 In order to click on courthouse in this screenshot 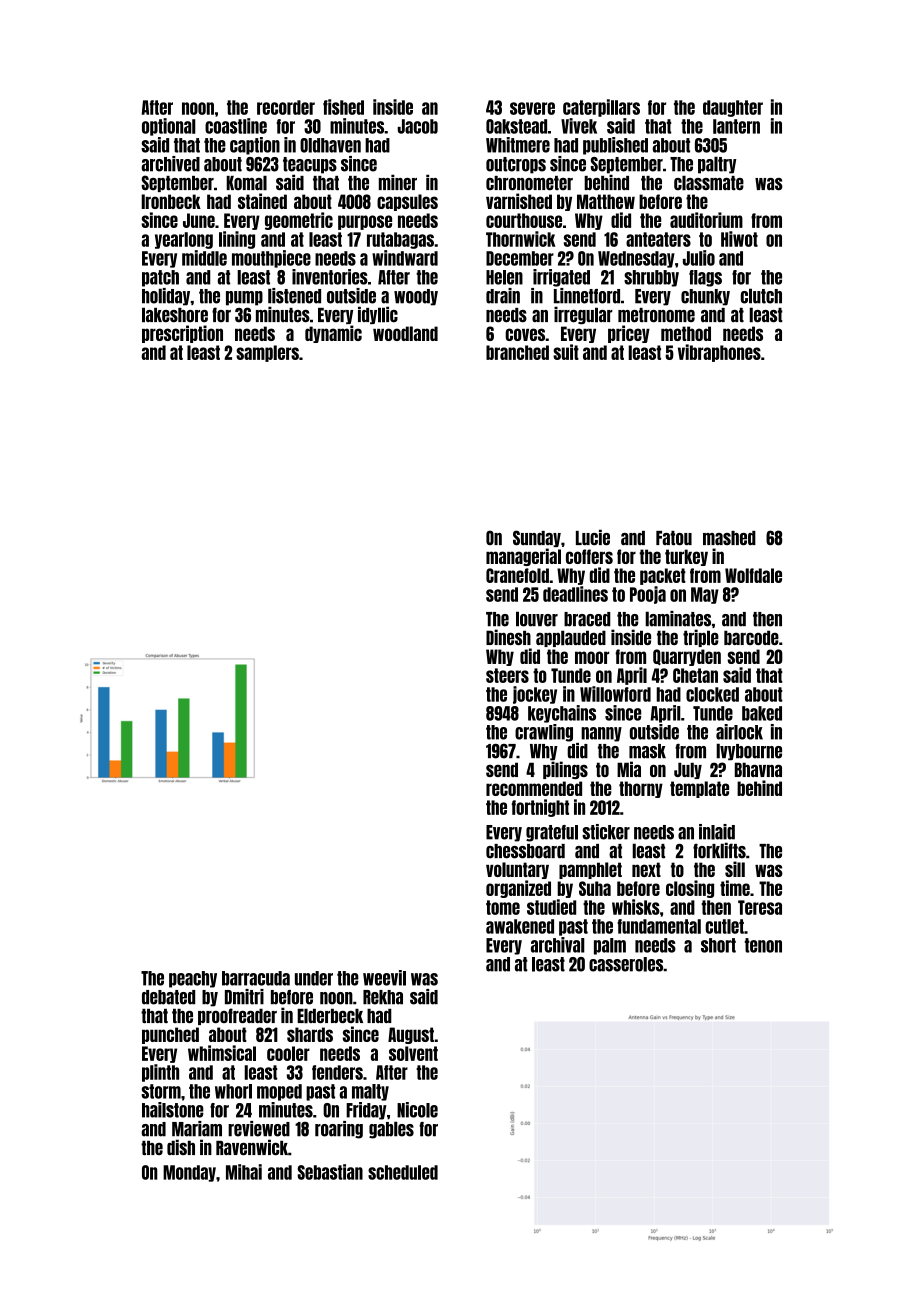, I will do `click(524, 220)`.
